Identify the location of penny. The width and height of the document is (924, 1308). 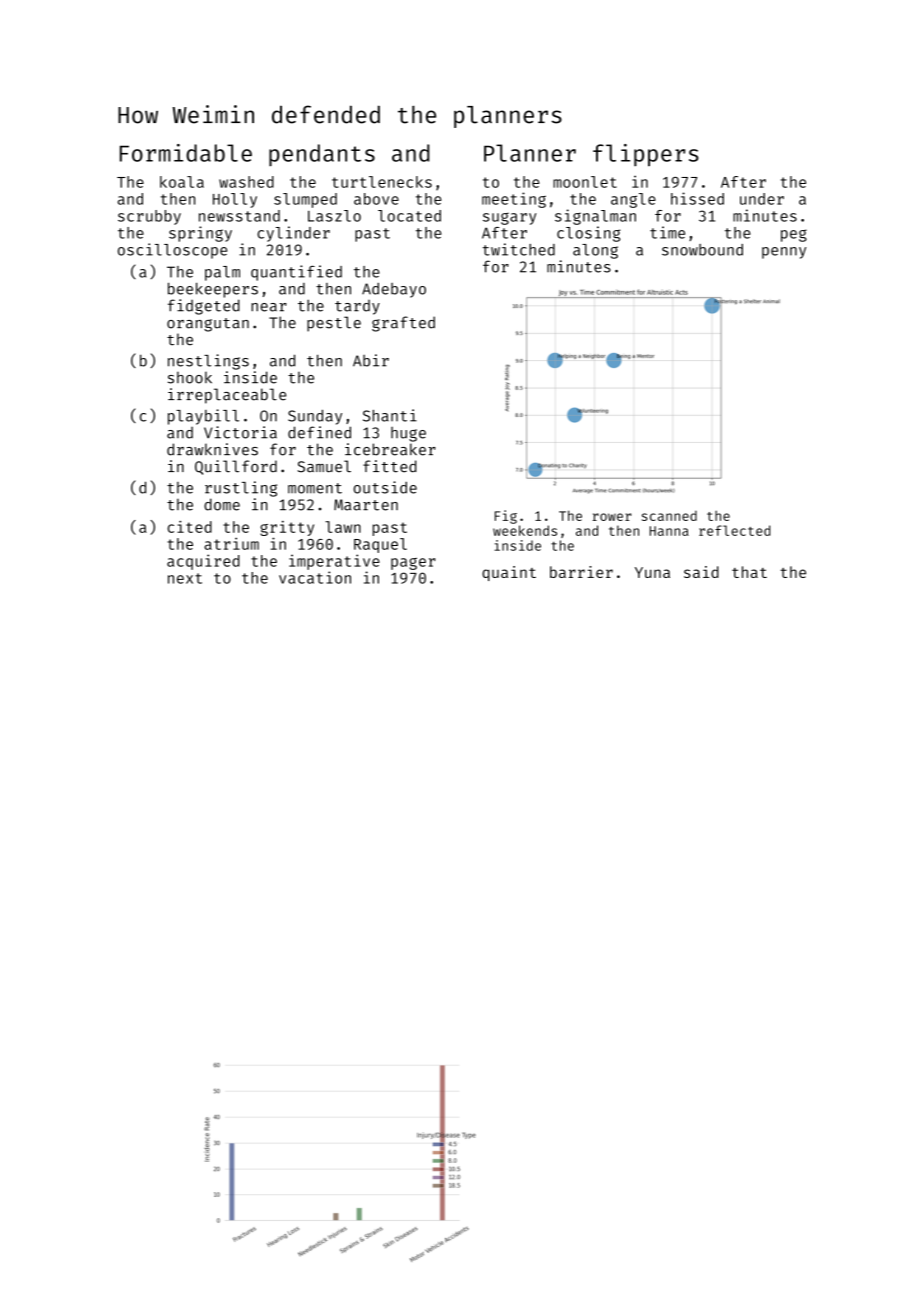
(784, 253).
